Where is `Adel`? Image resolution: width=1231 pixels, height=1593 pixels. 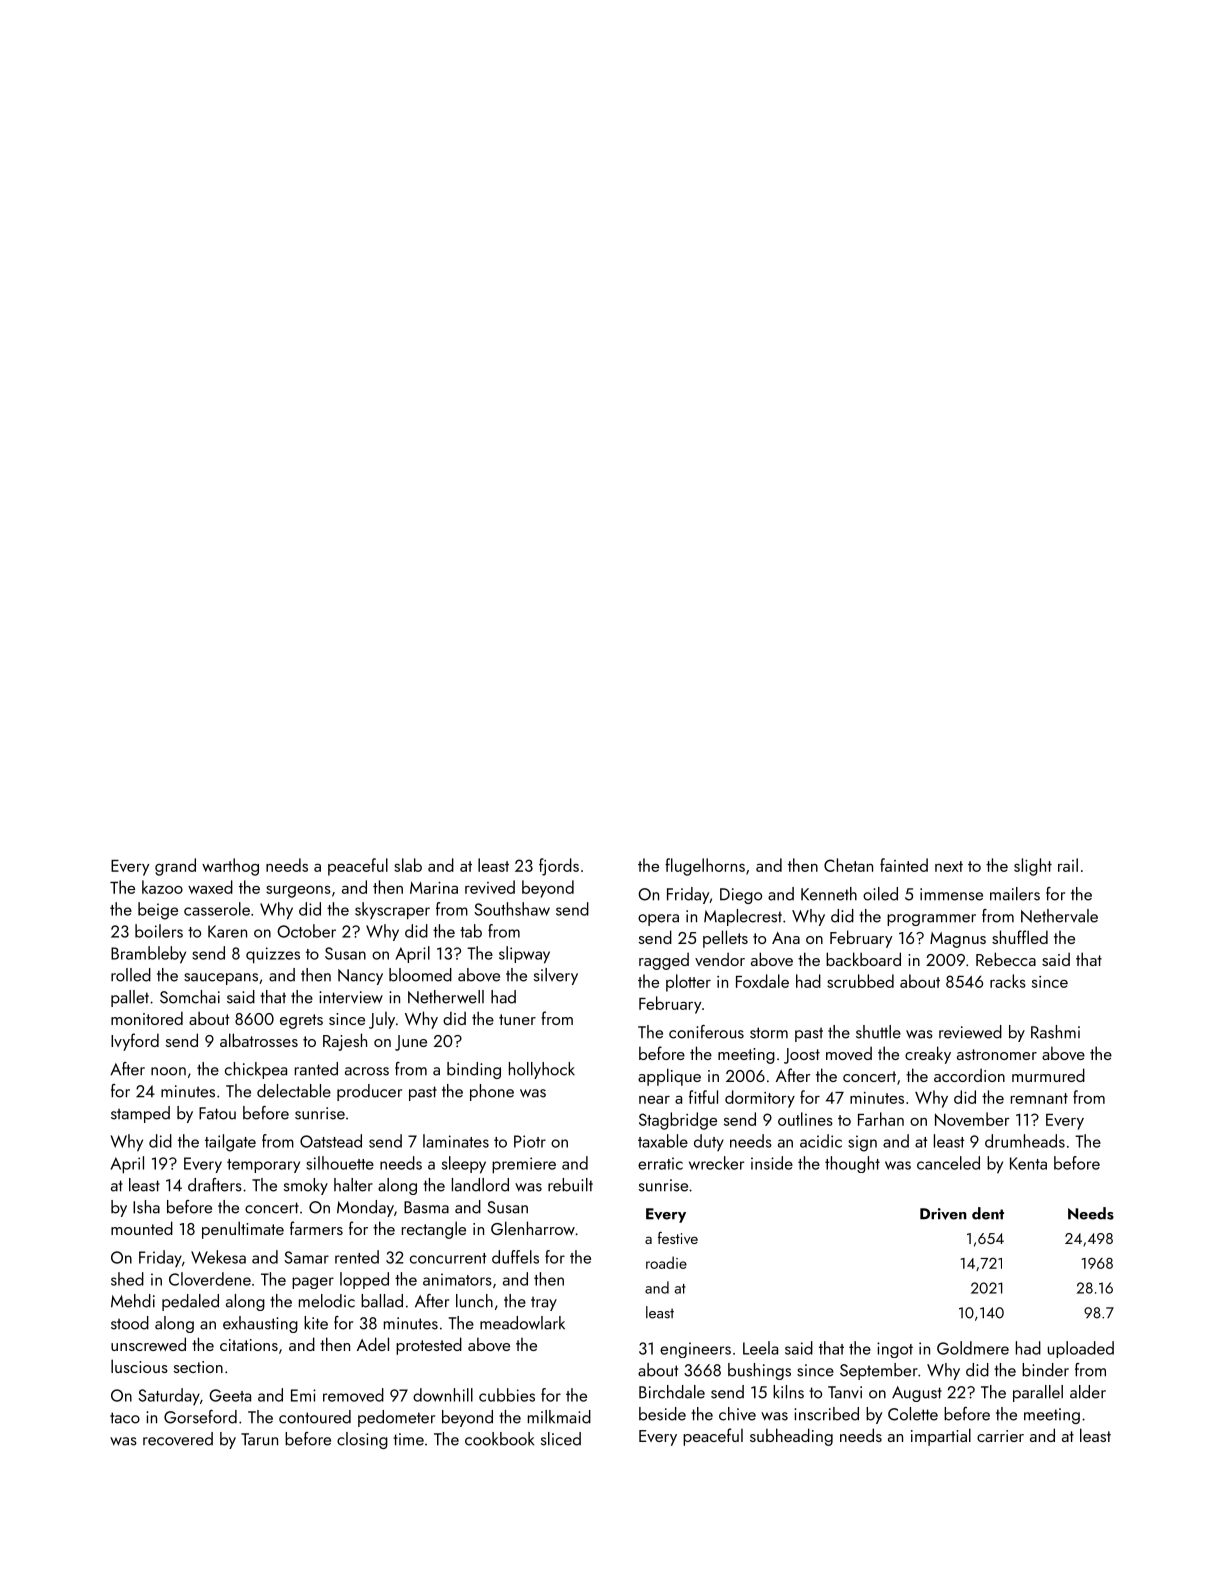
Adel is located at coordinates (373, 1344).
